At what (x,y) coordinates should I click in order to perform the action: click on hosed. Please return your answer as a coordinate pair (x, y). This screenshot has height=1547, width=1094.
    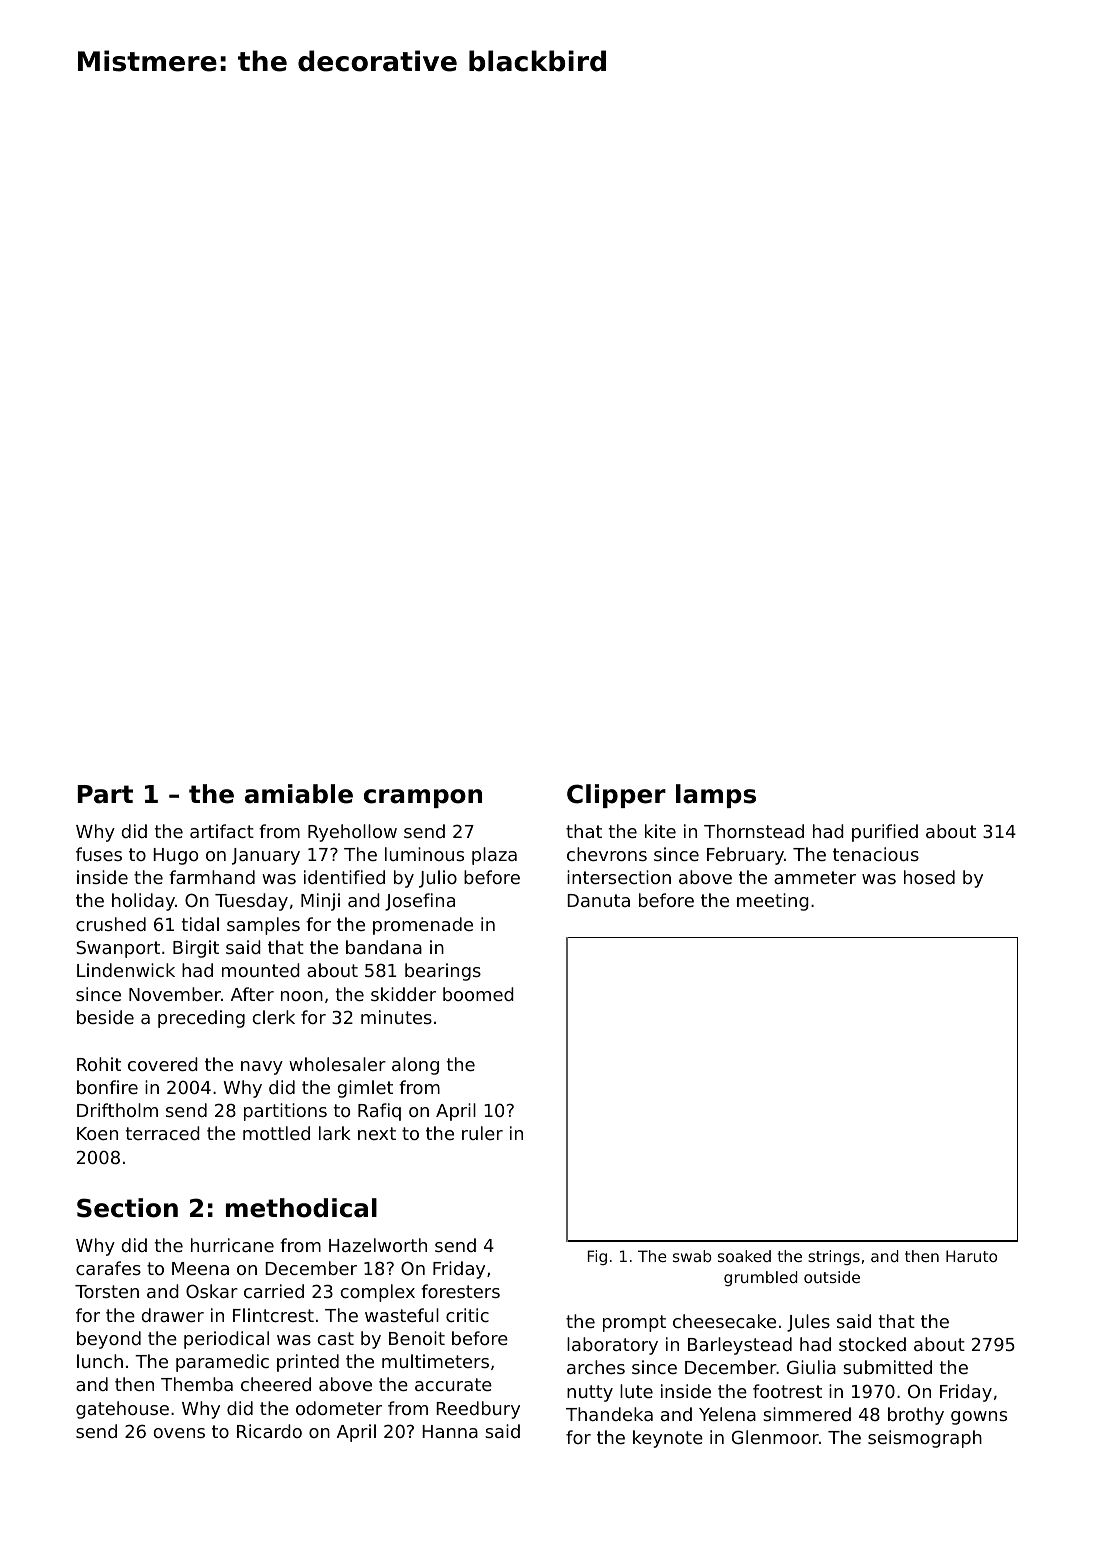
    Looking at the image, I should click on (929, 877).
